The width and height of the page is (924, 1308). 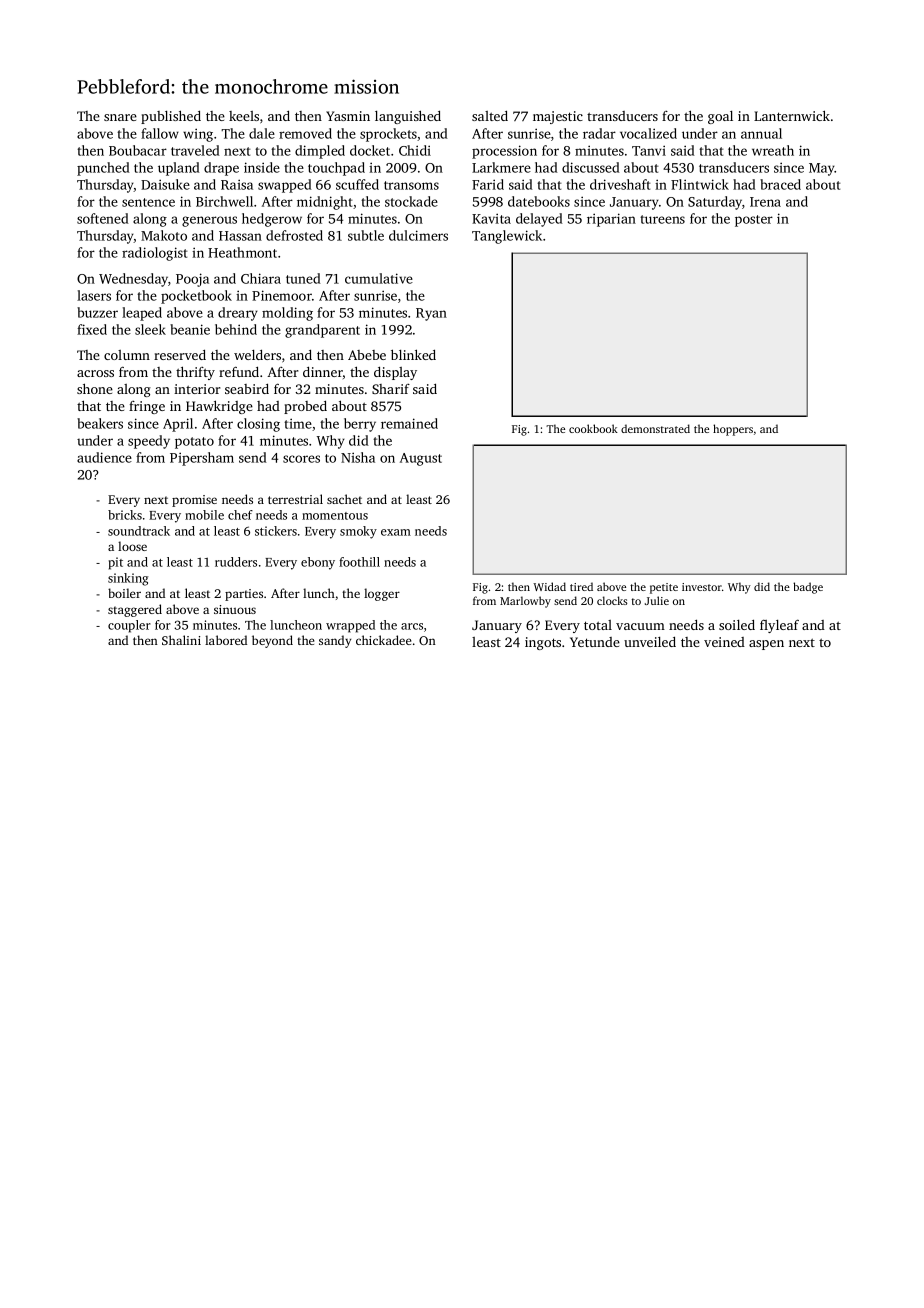 What do you see at coordinates (408, 117) in the page?
I see `languished` at bounding box center [408, 117].
